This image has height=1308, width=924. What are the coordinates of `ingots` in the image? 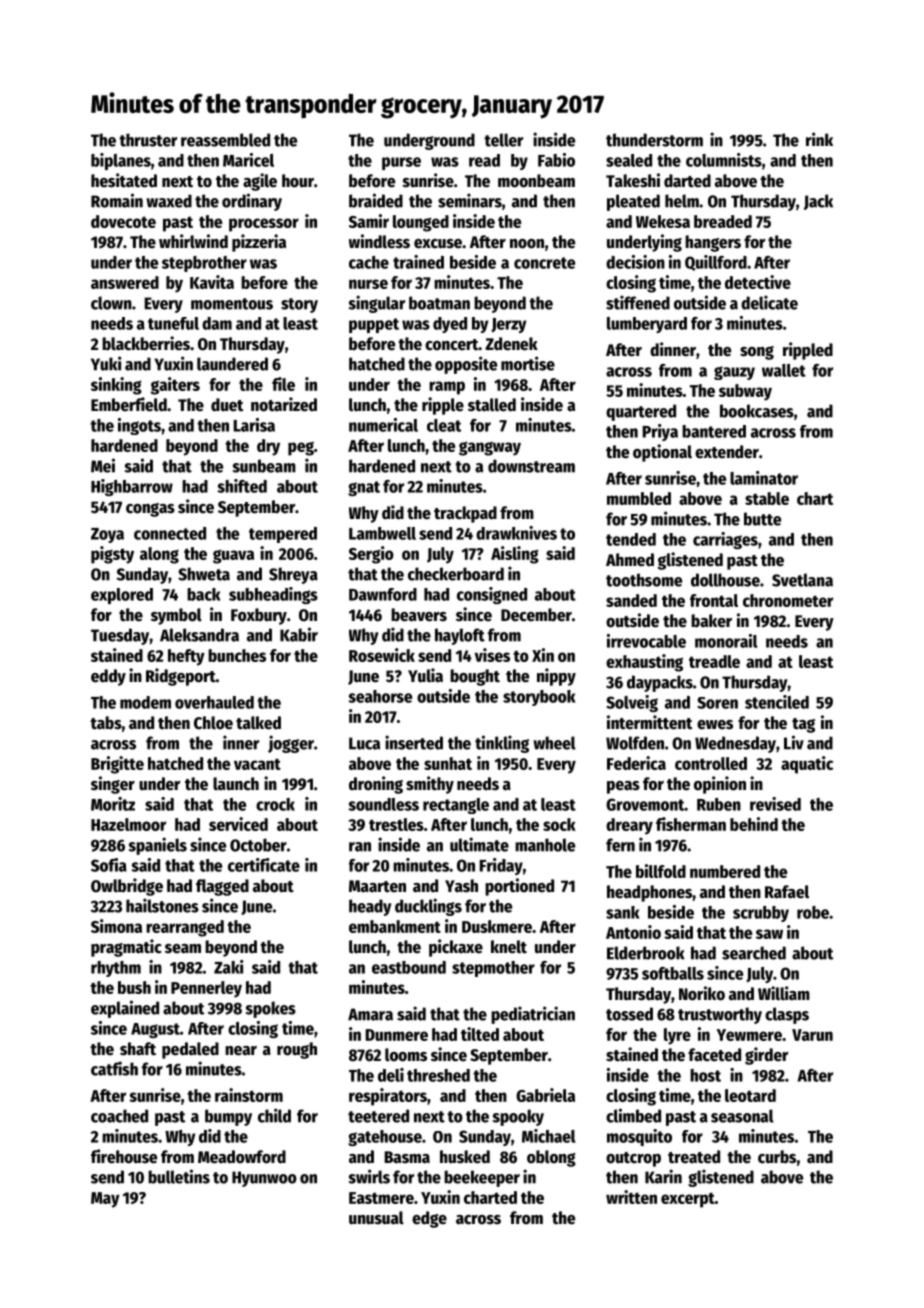 It's located at (139, 426).
